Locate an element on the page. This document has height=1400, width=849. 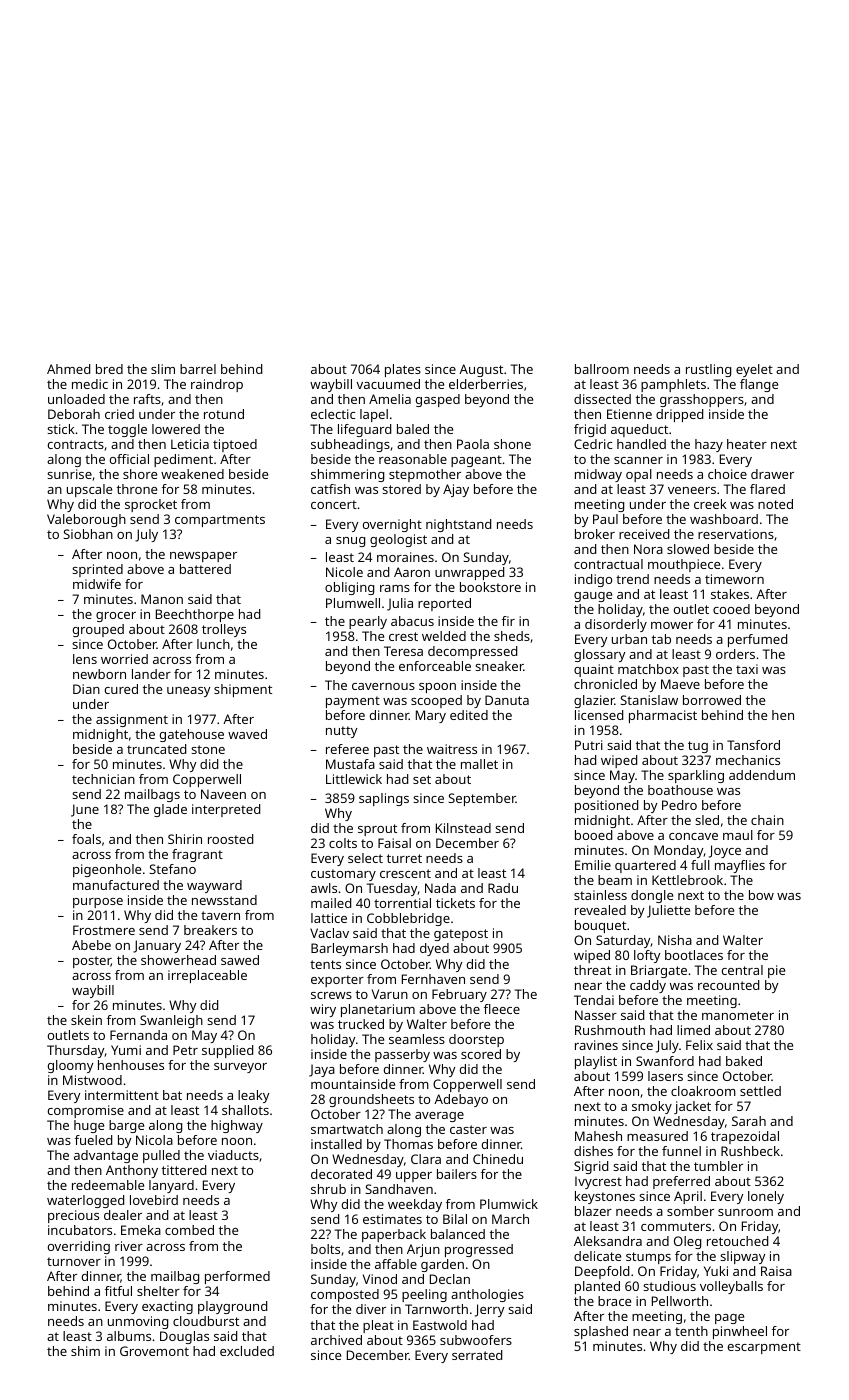
serrated is located at coordinates (477, 1355).
